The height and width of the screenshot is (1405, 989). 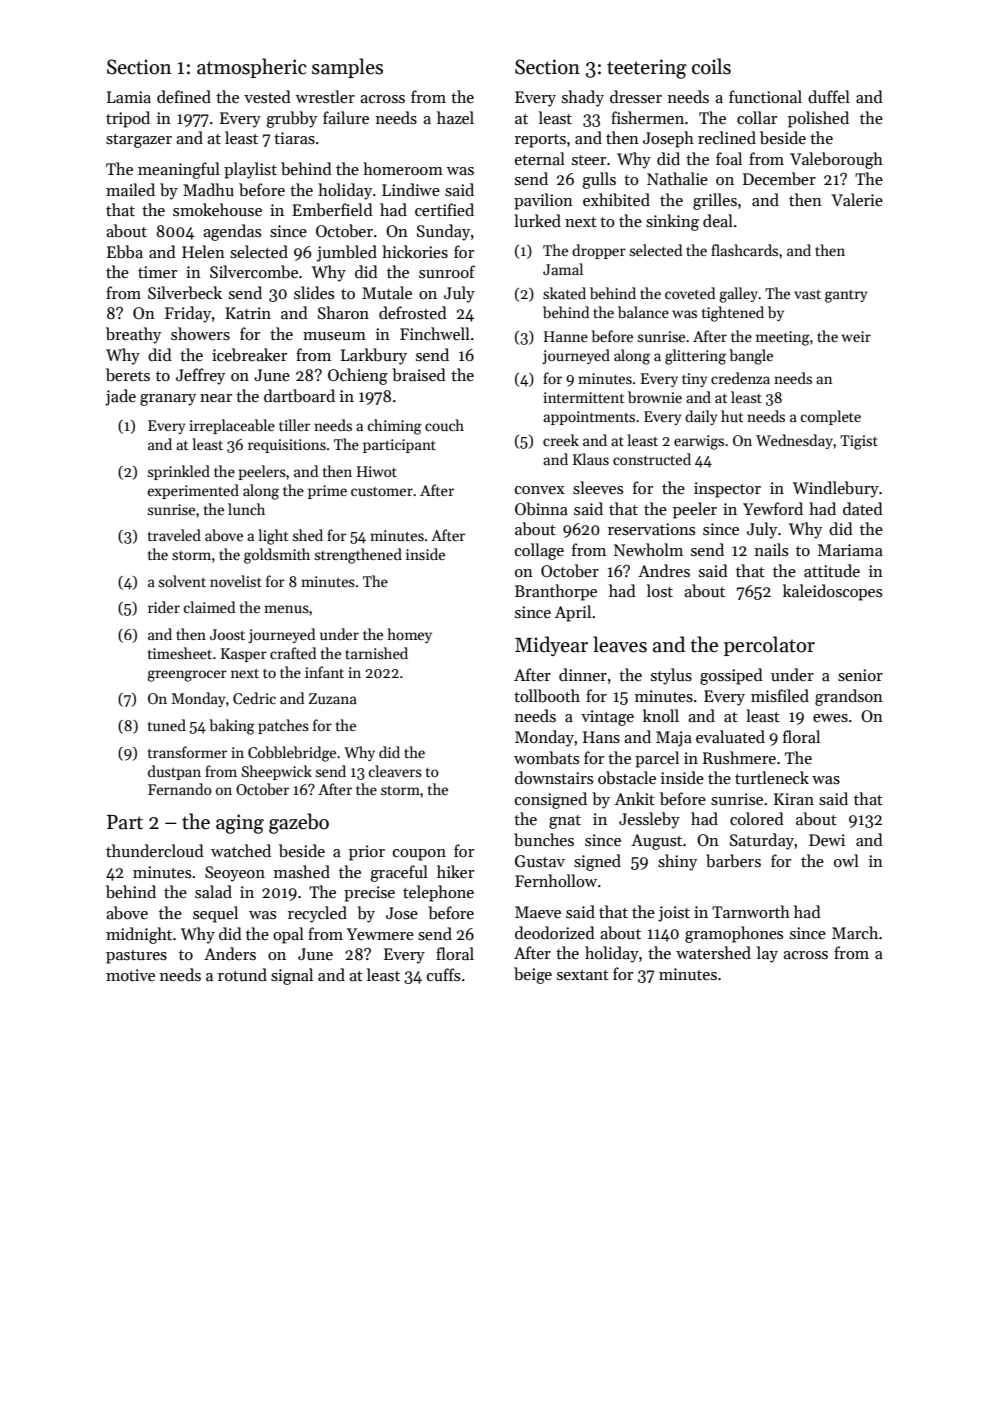 What do you see at coordinates (583, 975) in the screenshot?
I see `sextant` at bounding box center [583, 975].
